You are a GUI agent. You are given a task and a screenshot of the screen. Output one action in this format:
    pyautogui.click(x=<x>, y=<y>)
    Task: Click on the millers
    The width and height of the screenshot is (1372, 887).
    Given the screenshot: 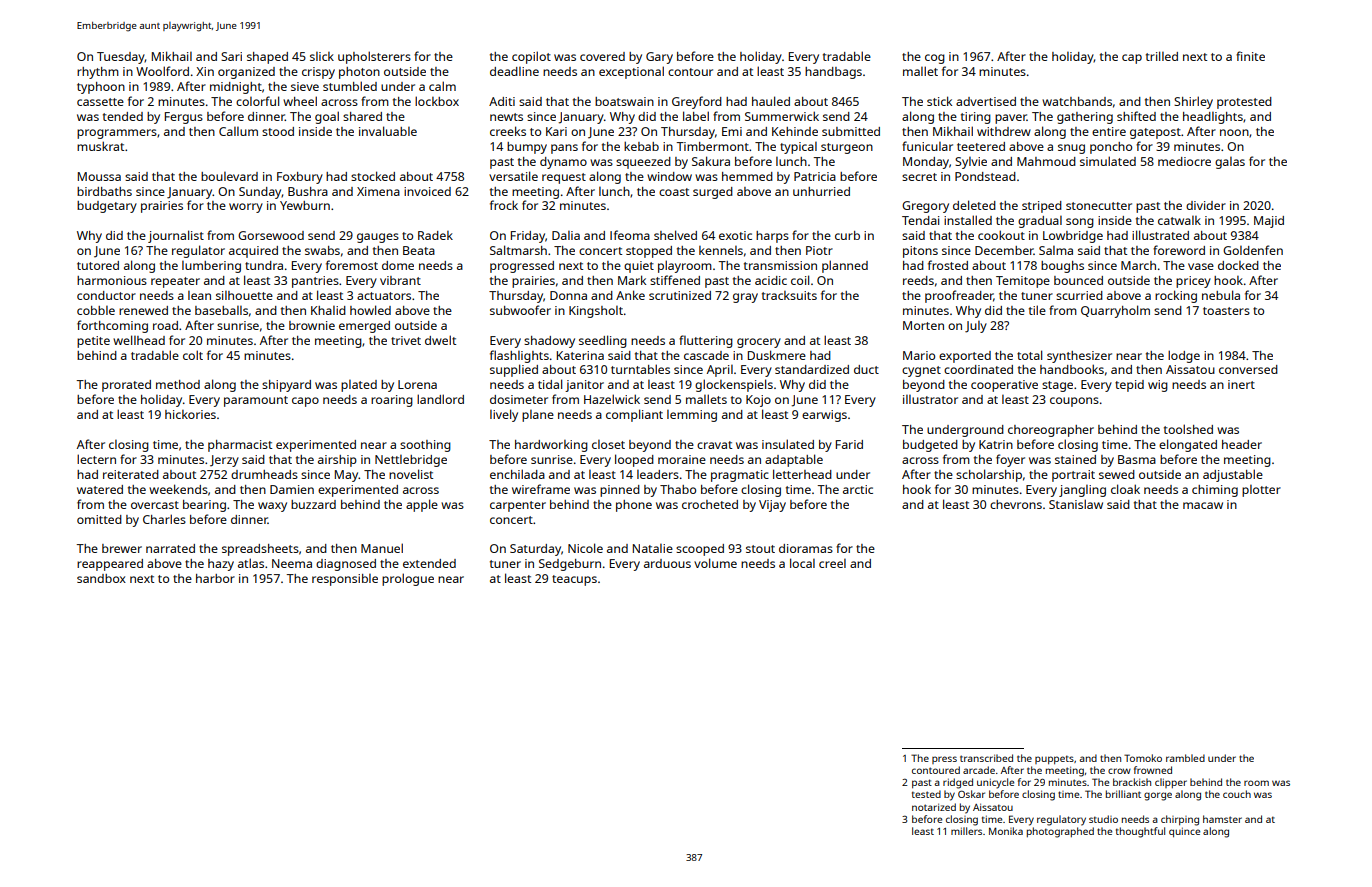 What is the action you would take?
    pyautogui.click(x=966, y=831)
